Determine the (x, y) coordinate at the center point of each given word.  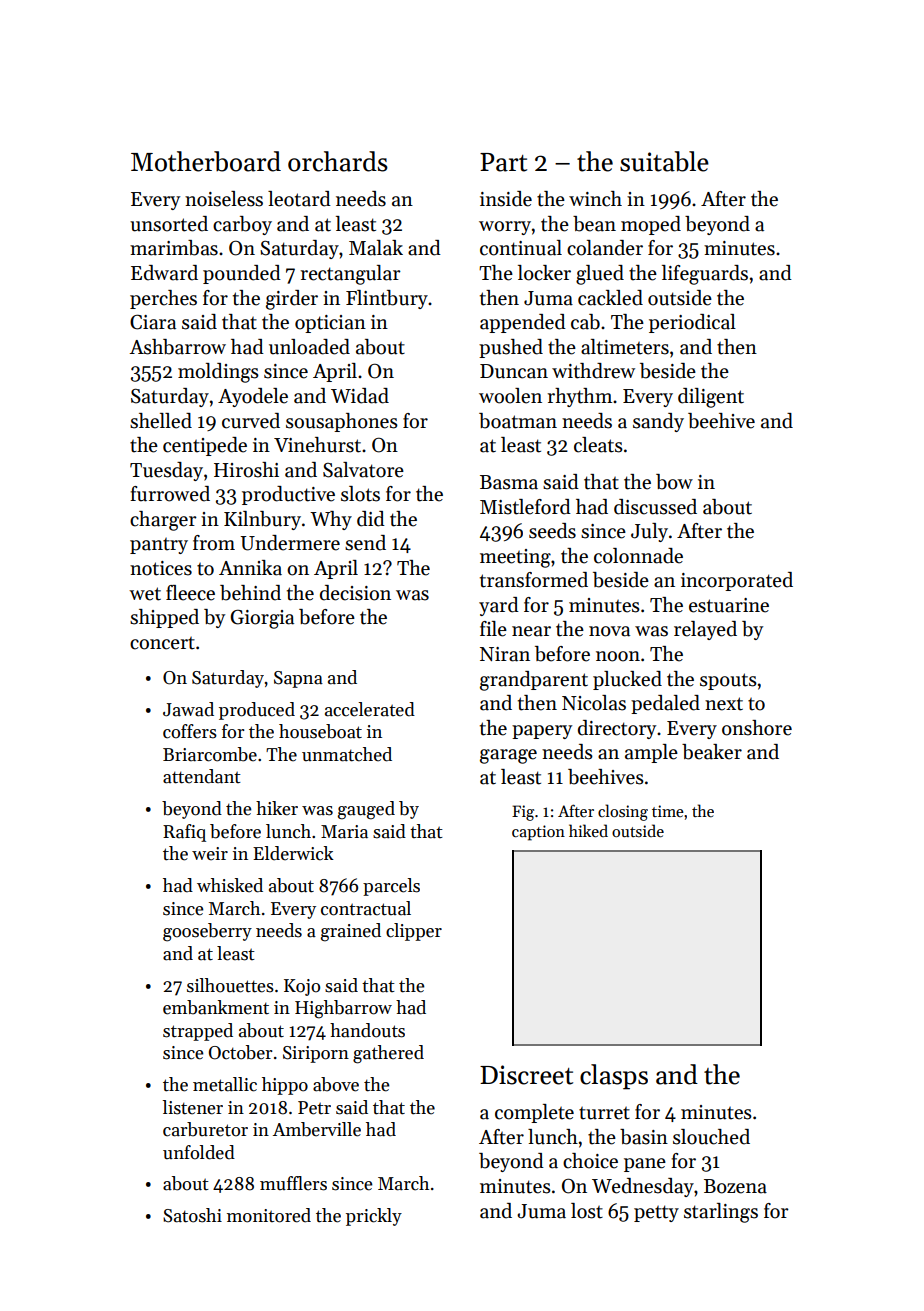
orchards (338, 161)
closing (623, 812)
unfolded (199, 1152)
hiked (588, 830)
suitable (664, 161)
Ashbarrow (177, 347)
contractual (366, 908)
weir (210, 854)
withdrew (593, 371)
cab (585, 322)
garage (508, 756)
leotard (299, 199)
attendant (202, 776)
